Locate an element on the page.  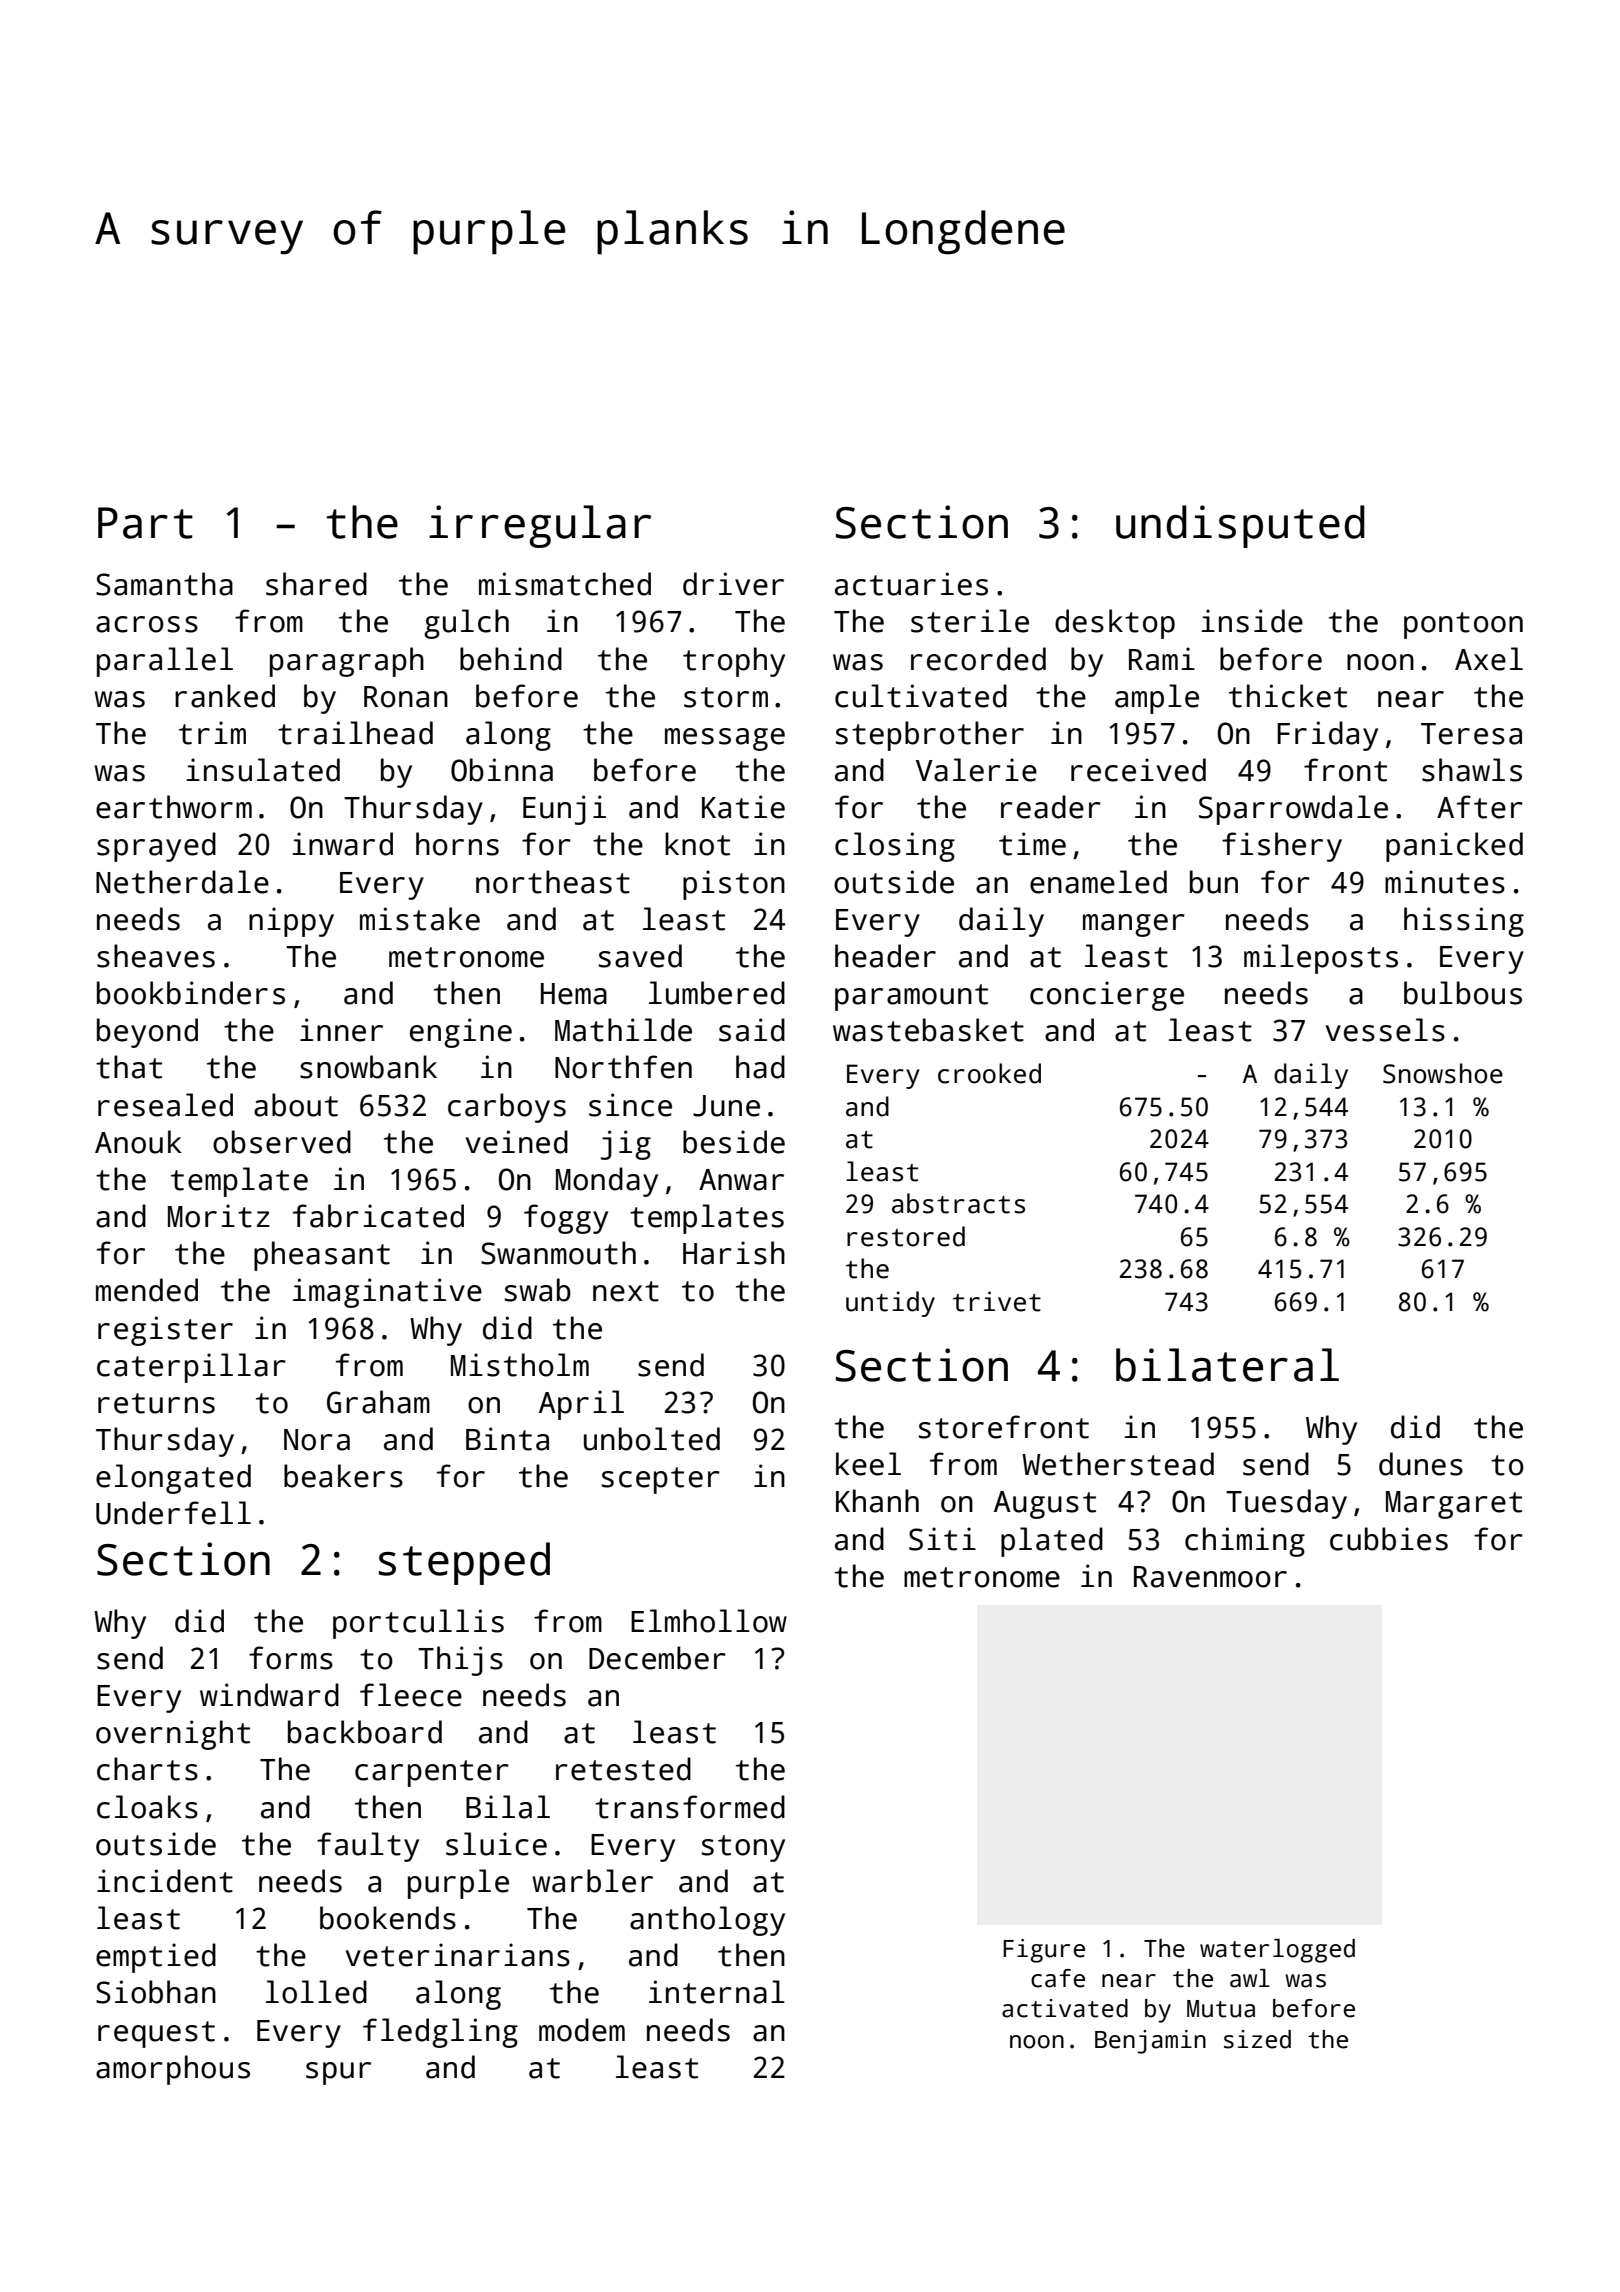
amorphous is located at coordinates (173, 2070).
